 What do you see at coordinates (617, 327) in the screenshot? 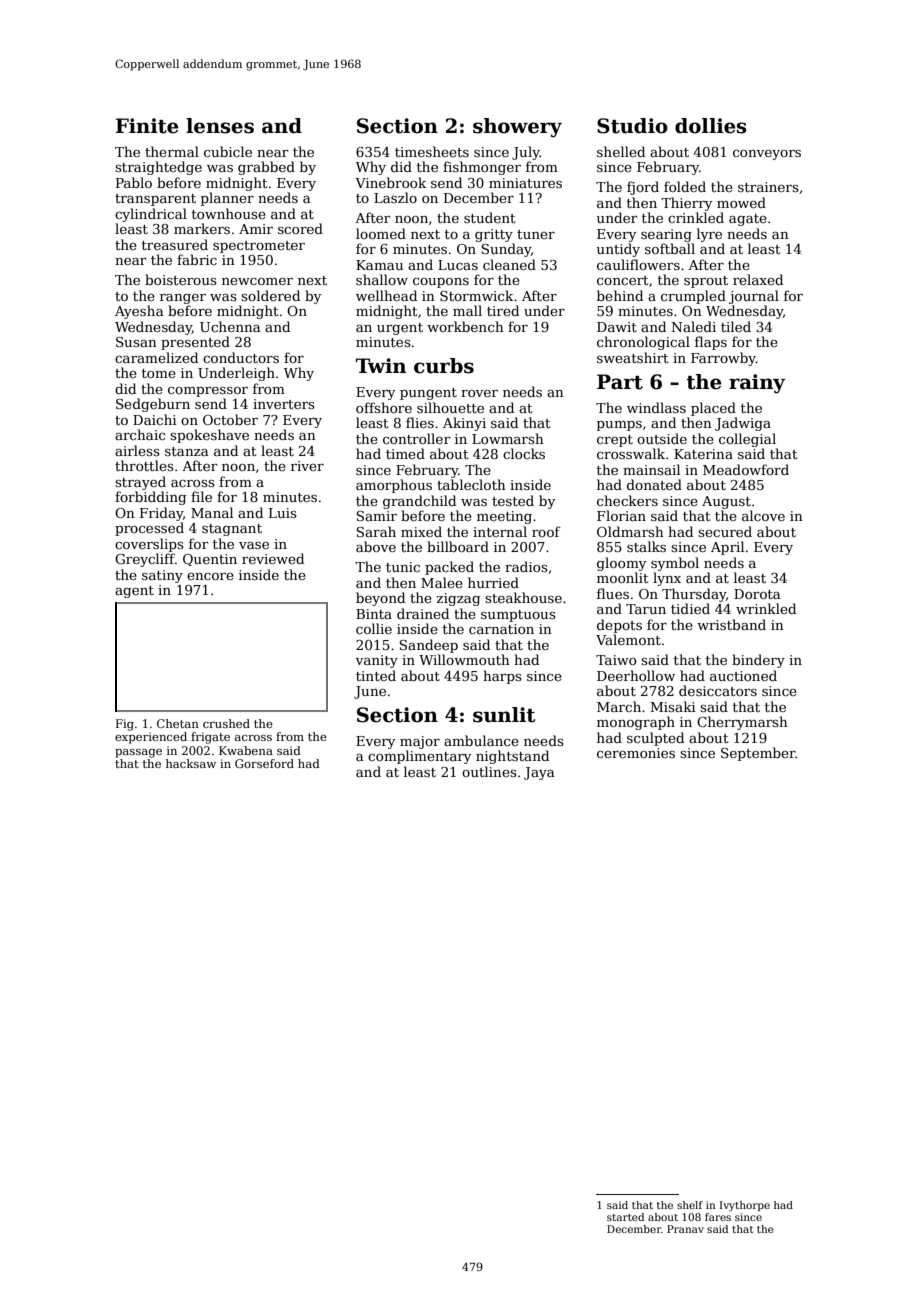
I see `Dawit` at bounding box center [617, 327].
